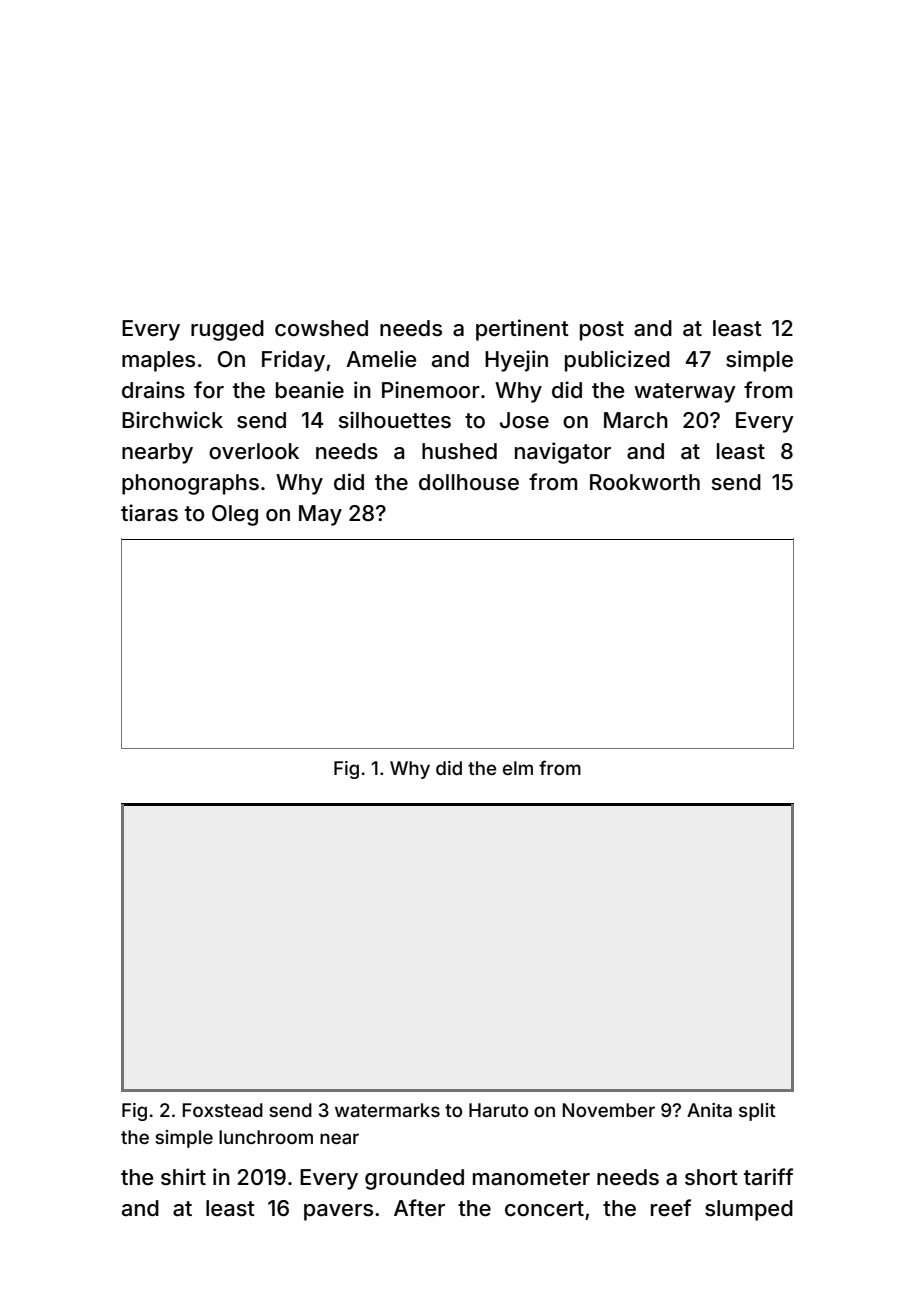  I want to click on Oleg, so click(235, 515).
